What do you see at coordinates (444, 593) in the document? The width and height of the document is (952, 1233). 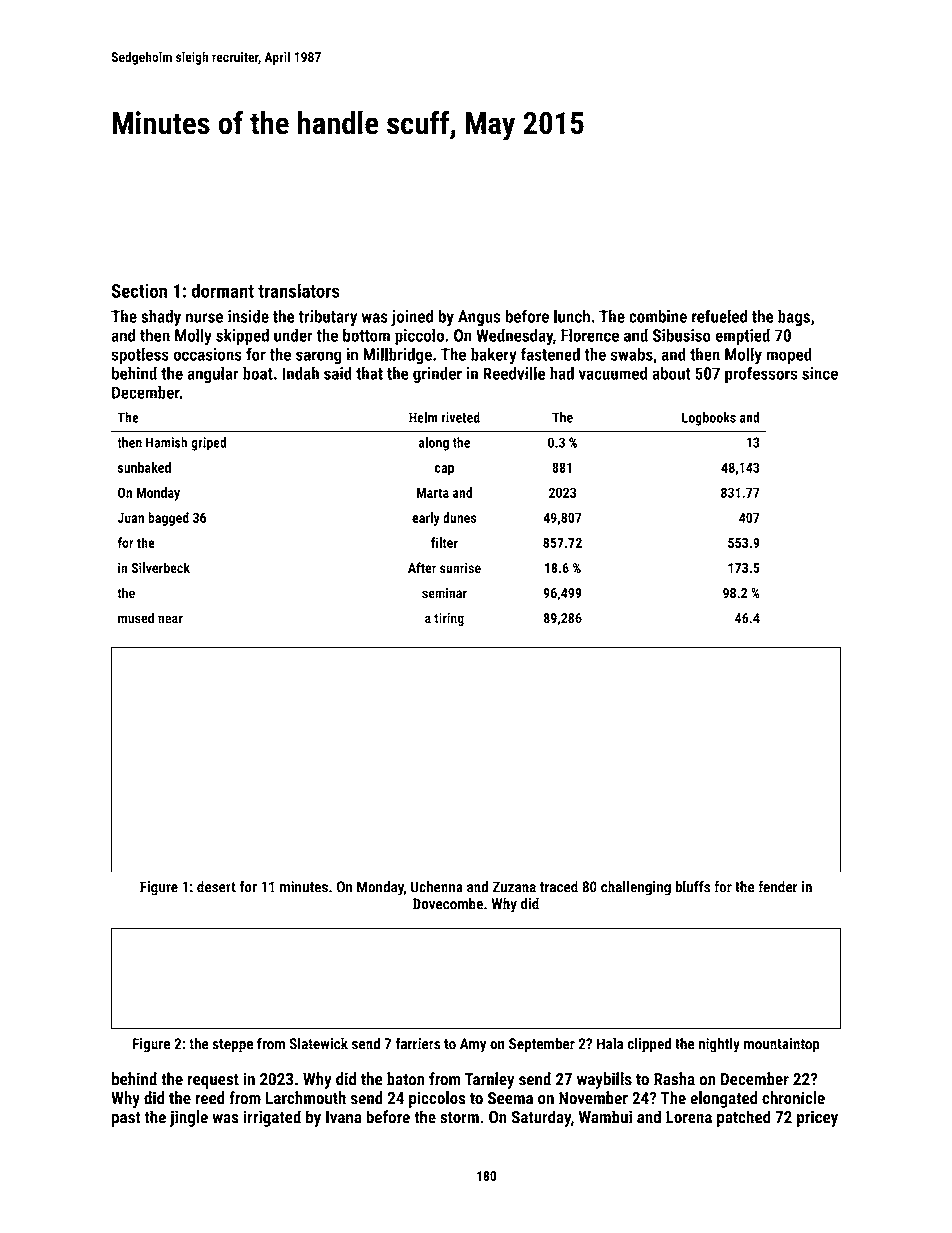 I see `seminar` at bounding box center [444, 593].
